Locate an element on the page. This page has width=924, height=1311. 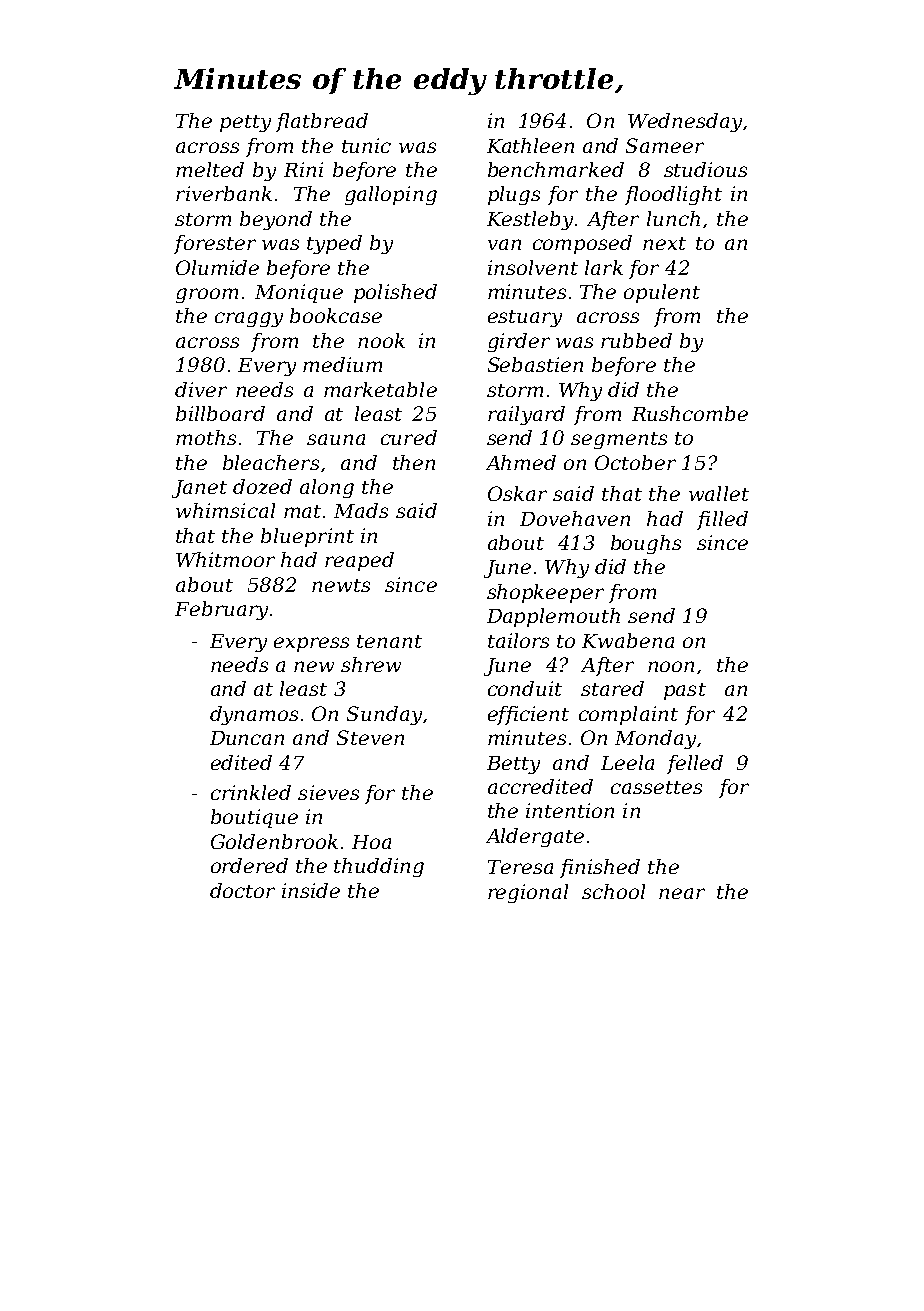
complaint is located at coordinates (628, 715).
